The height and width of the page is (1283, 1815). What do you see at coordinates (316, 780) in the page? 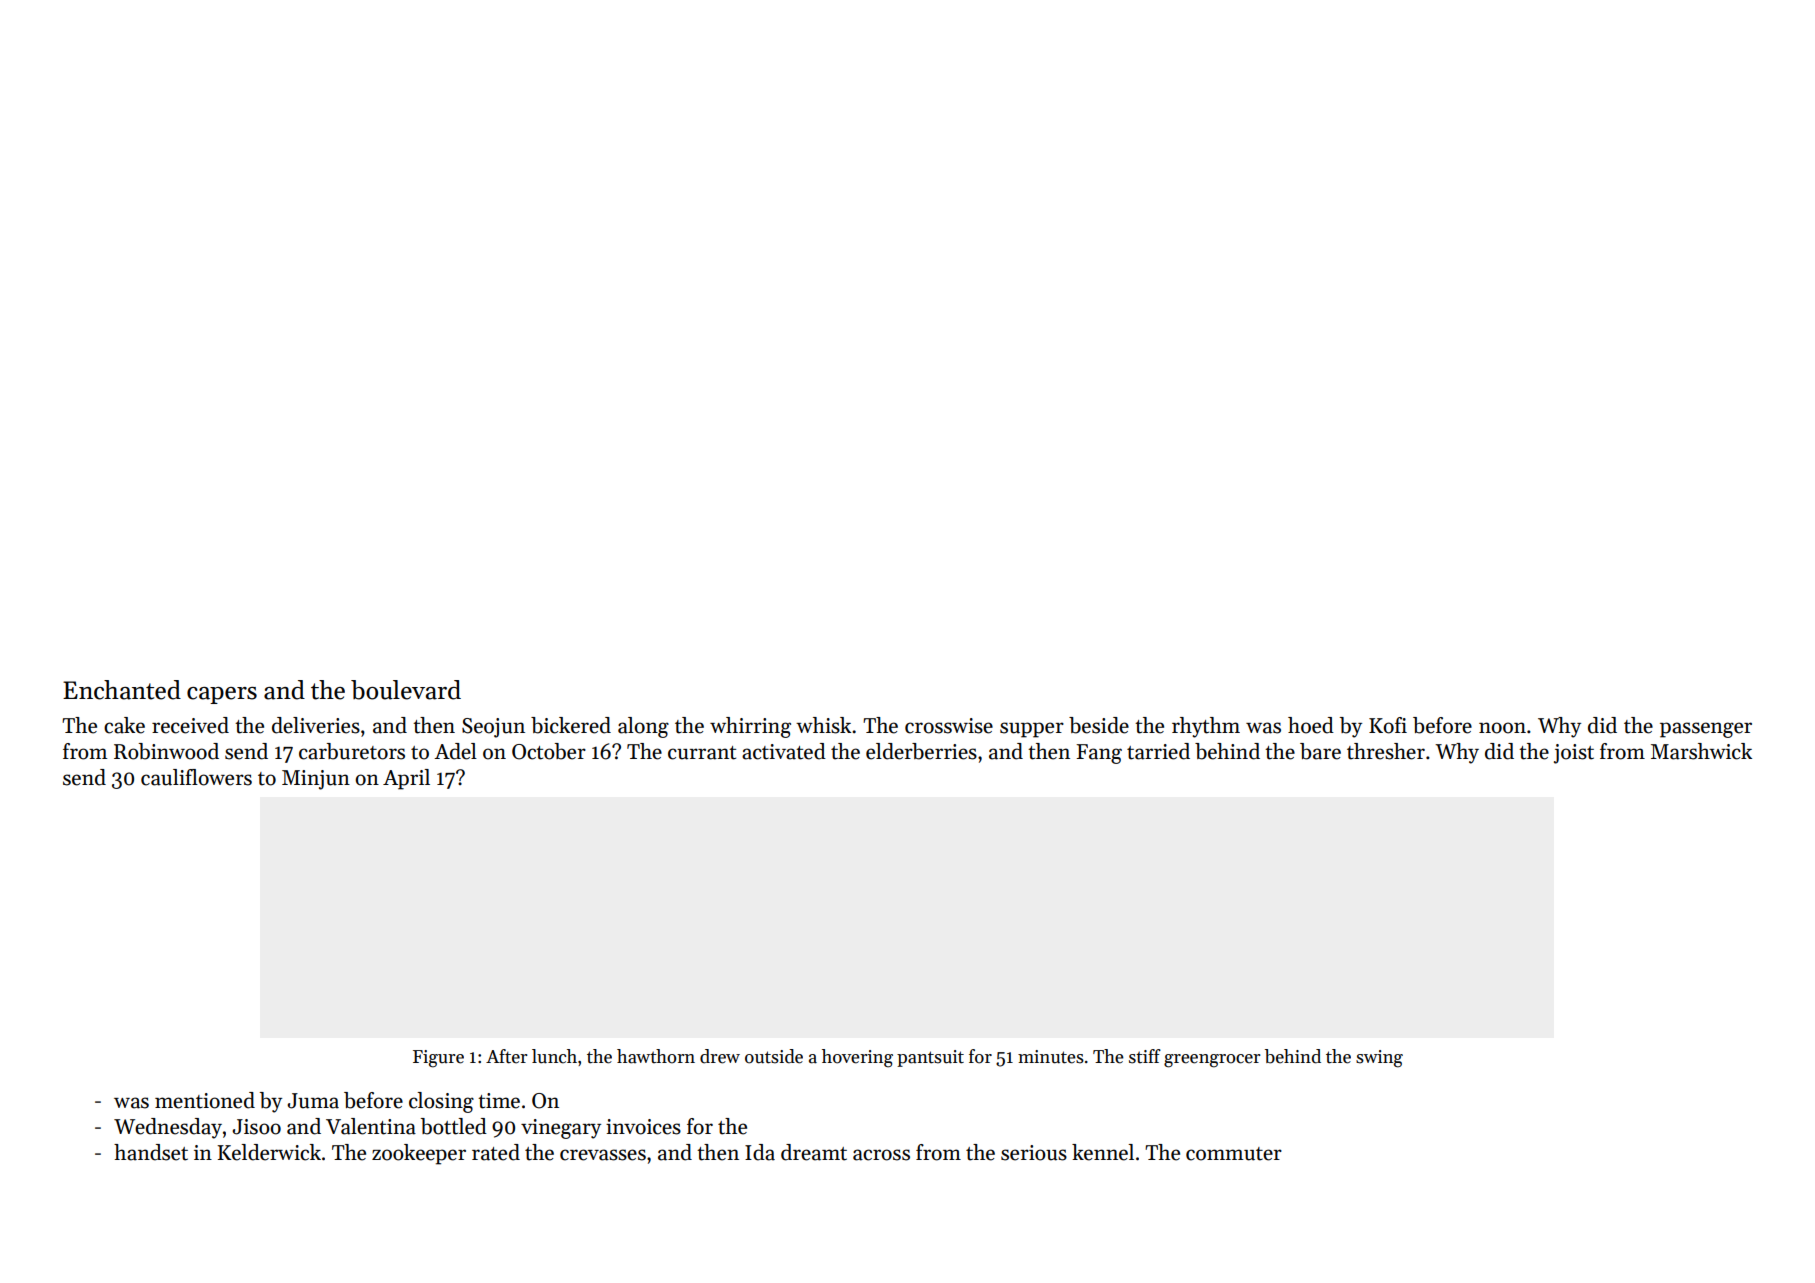
I see `Minjun` at bounding box center [316, 780].
